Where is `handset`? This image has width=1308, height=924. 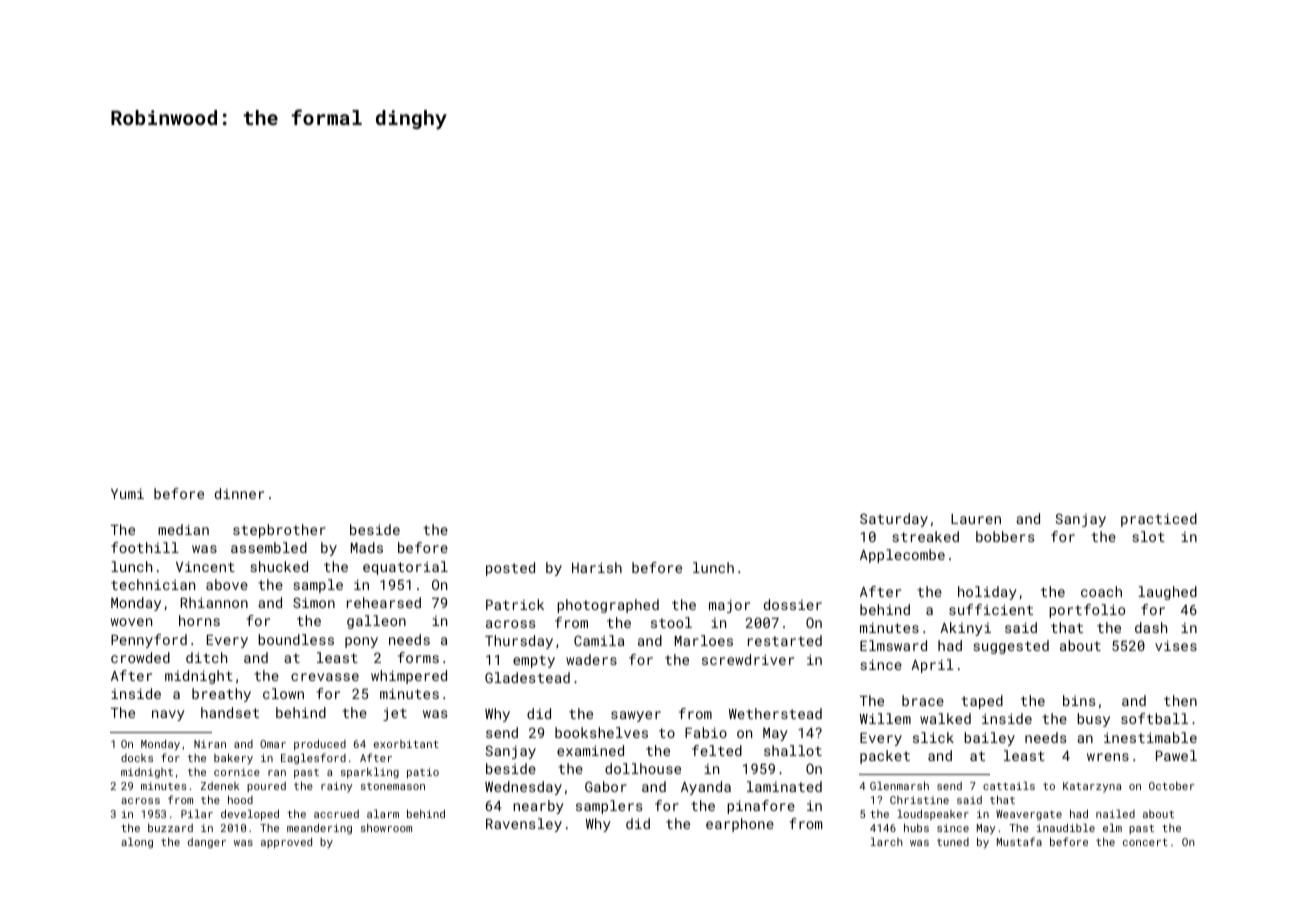
handset is located at coordinates (230, 712).
